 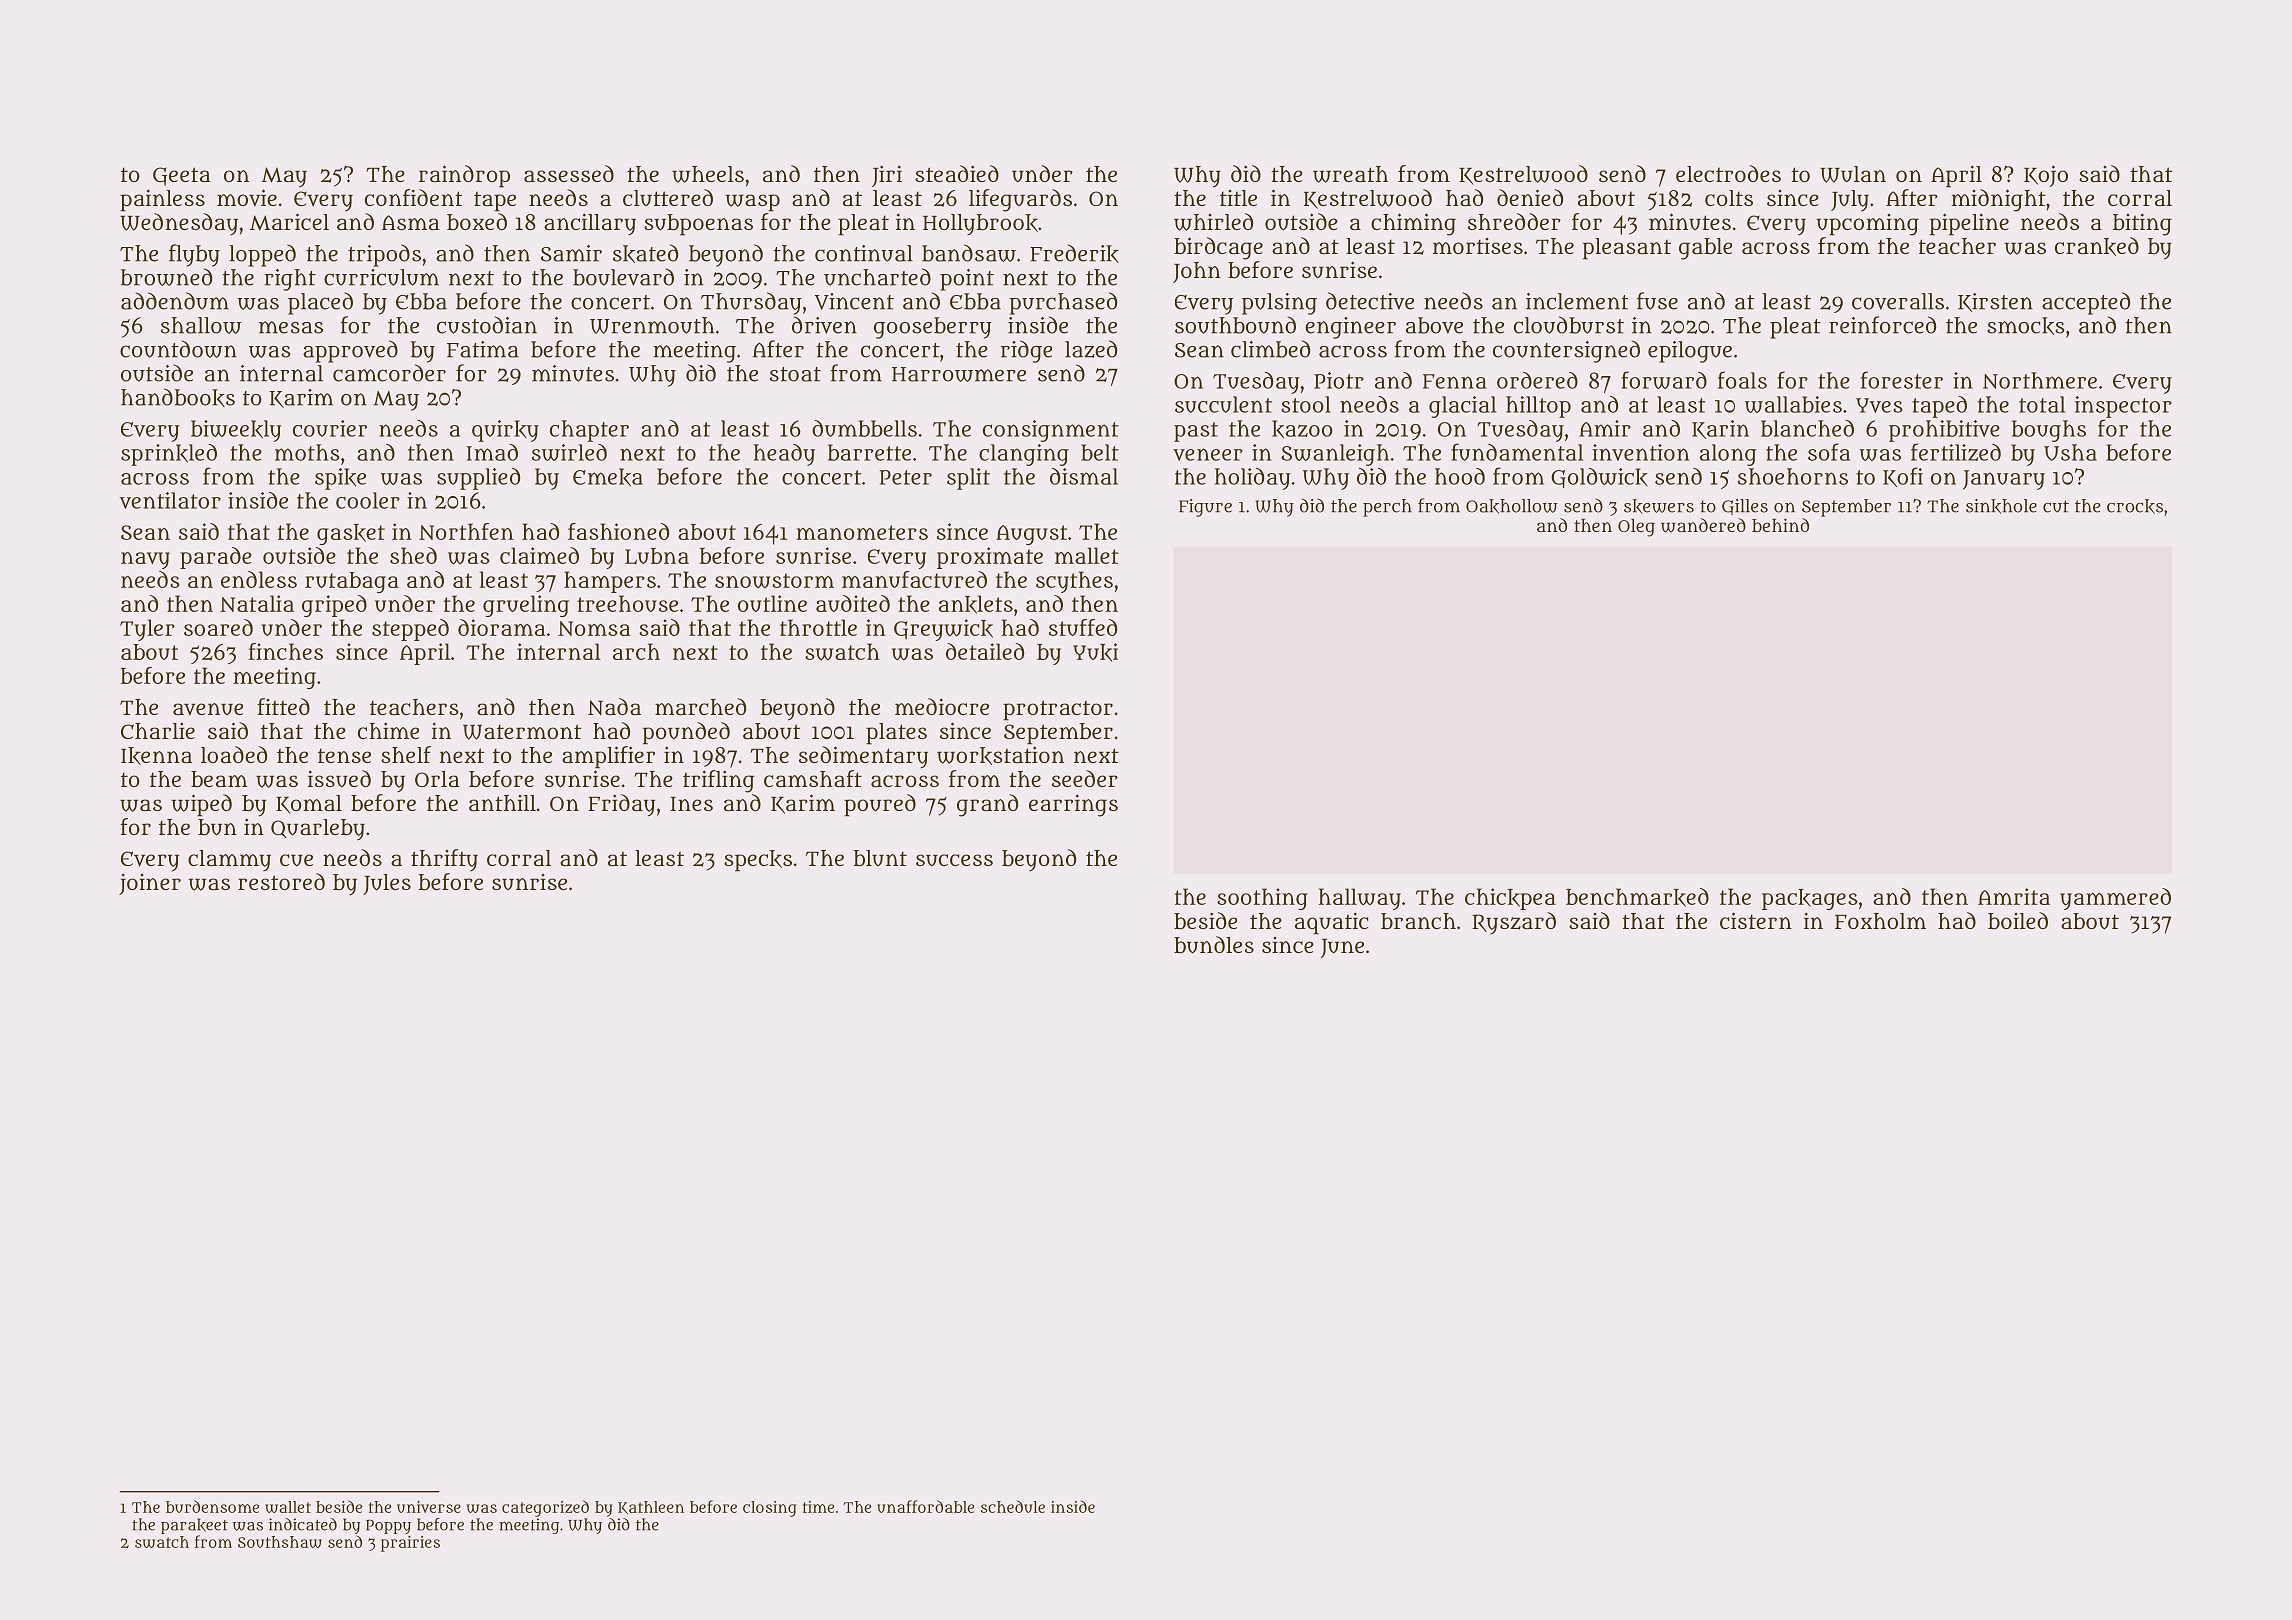 I want to click on Kojo, so click(x=2046, y=176).
